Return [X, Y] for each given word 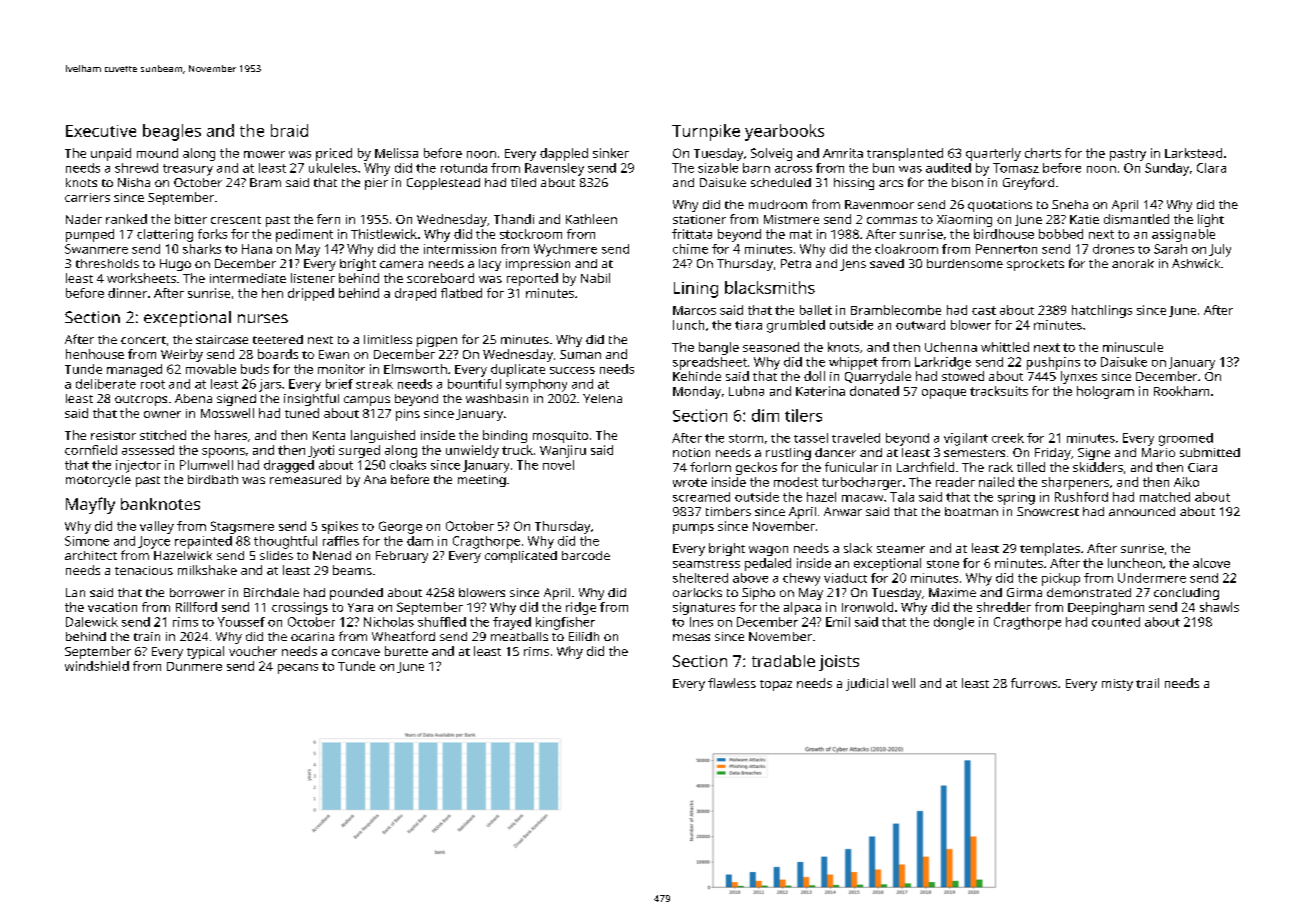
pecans [298, 669]
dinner [127, 293]
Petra [796, 263]
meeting [482, 481]
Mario [1158, 452]
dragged [289, 466]
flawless [732, 683]
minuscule [1133, 347]
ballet [816, 310]
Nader [84, 219]
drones [1113, 249]
